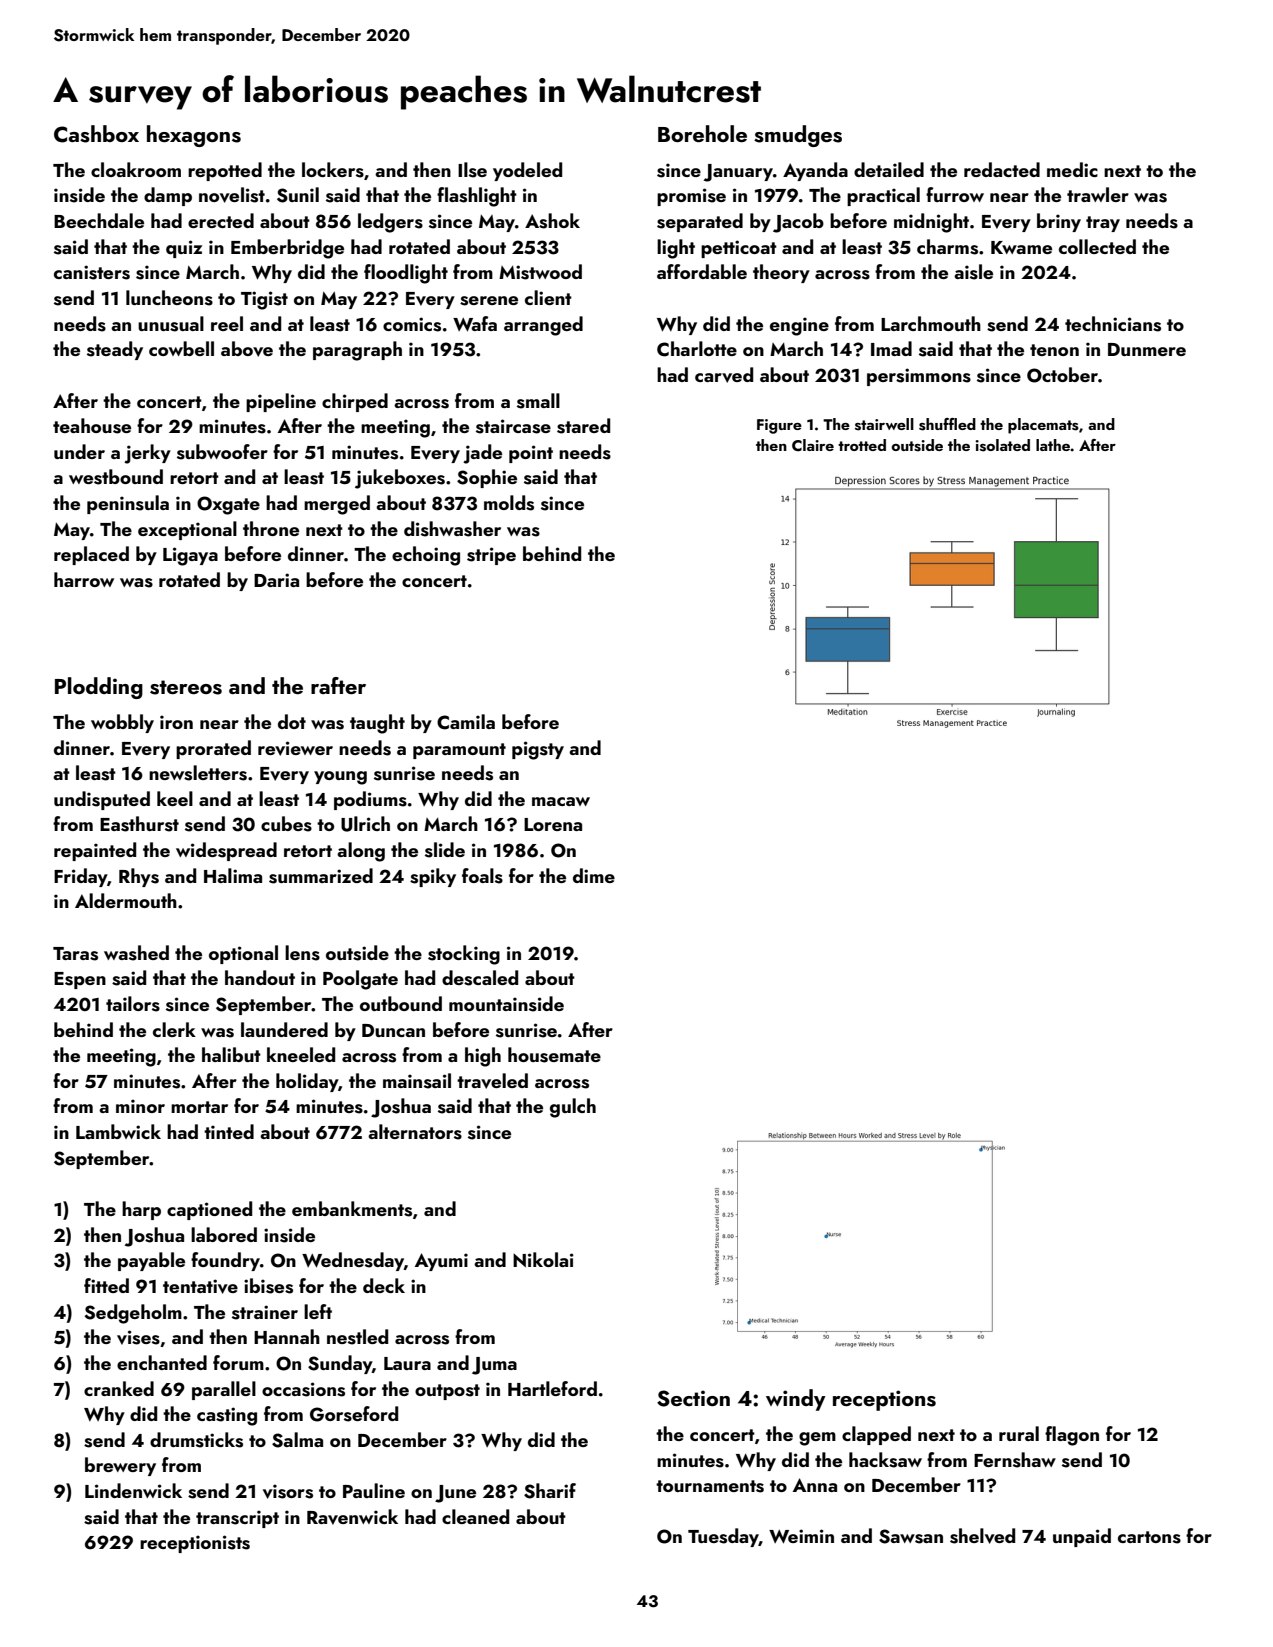 This screenshot has height=1647, width=1273. Describe the element at coordinates (779, 426) in the screenshot. I see `Figure` at that location.
